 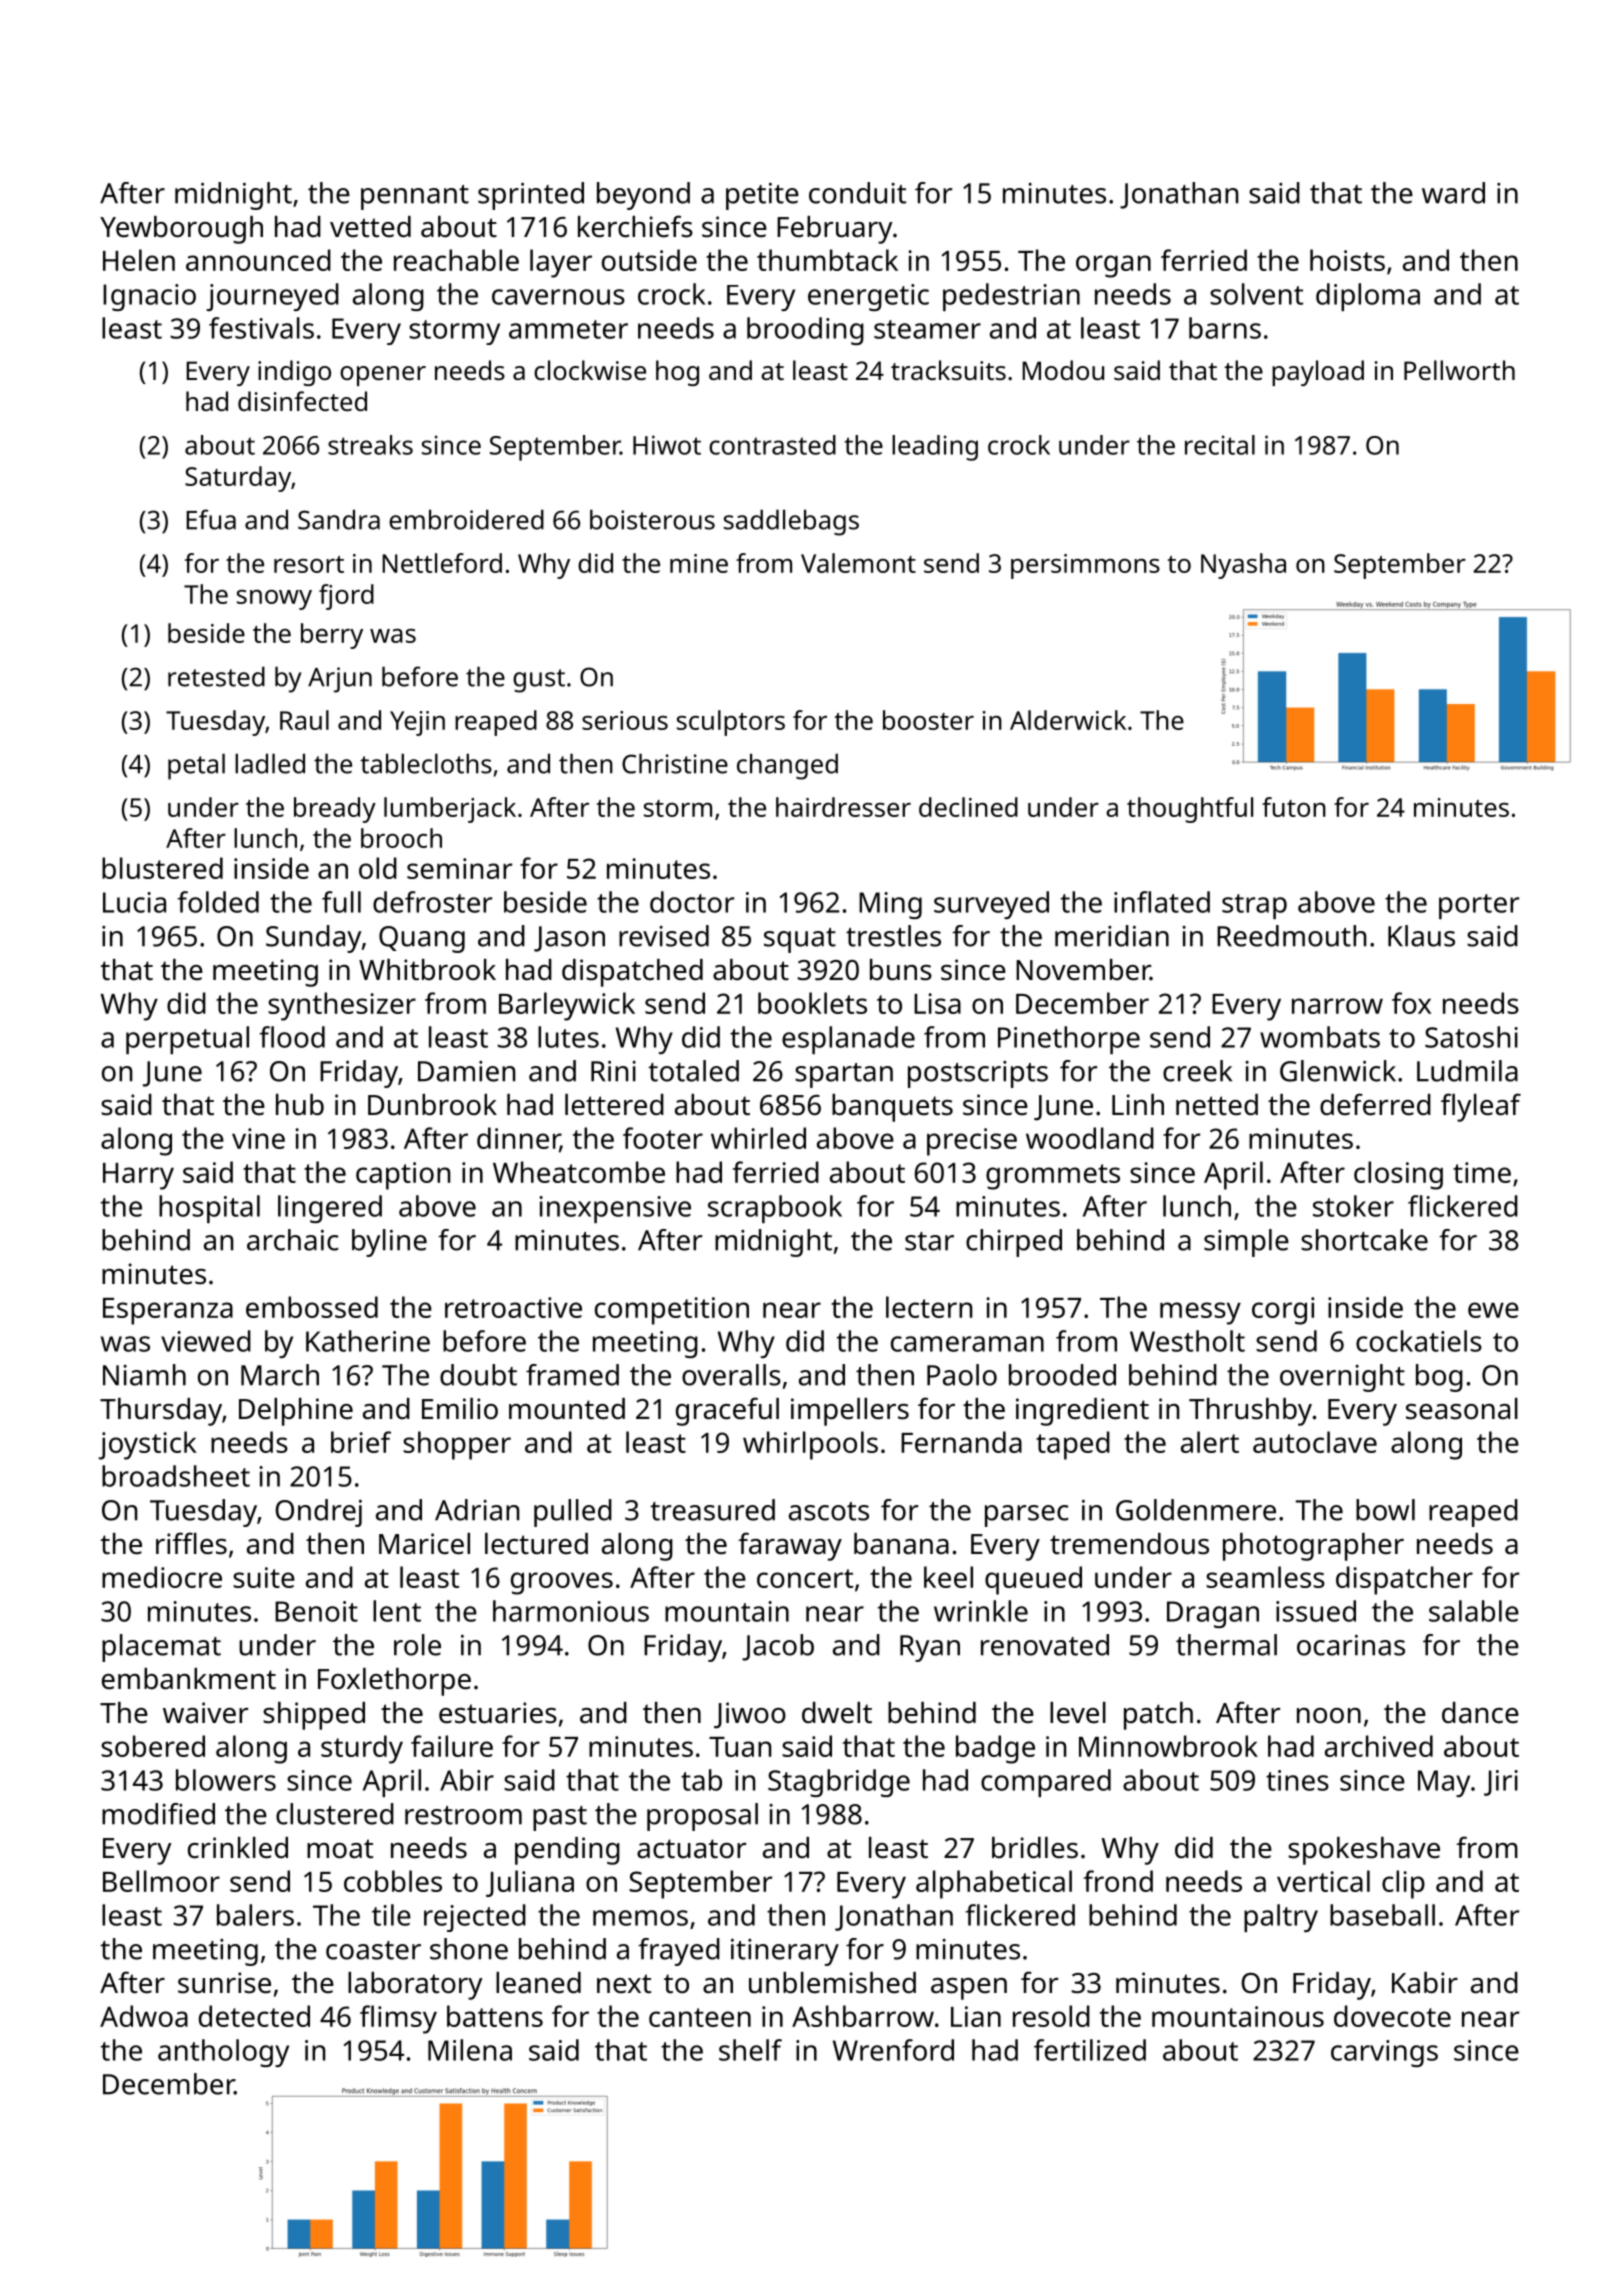 I want to click on alphabetical, so click(x=994, y=1884).
